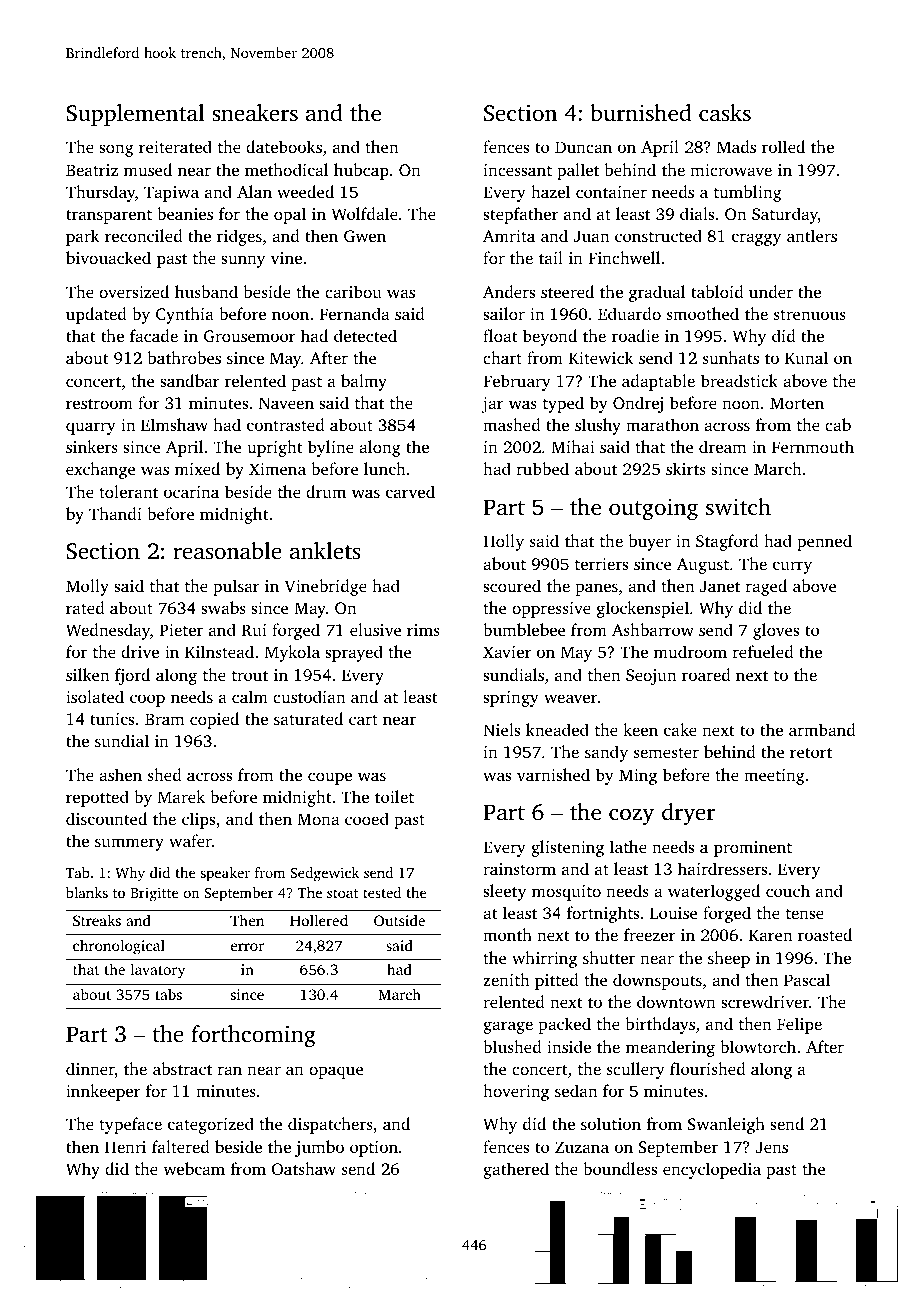 The height and width of the image is (1308, 924). What do you see at coordinates (304, 1169) in the image?
I see `Oatshaw` at bounding box center [304, 1169].
